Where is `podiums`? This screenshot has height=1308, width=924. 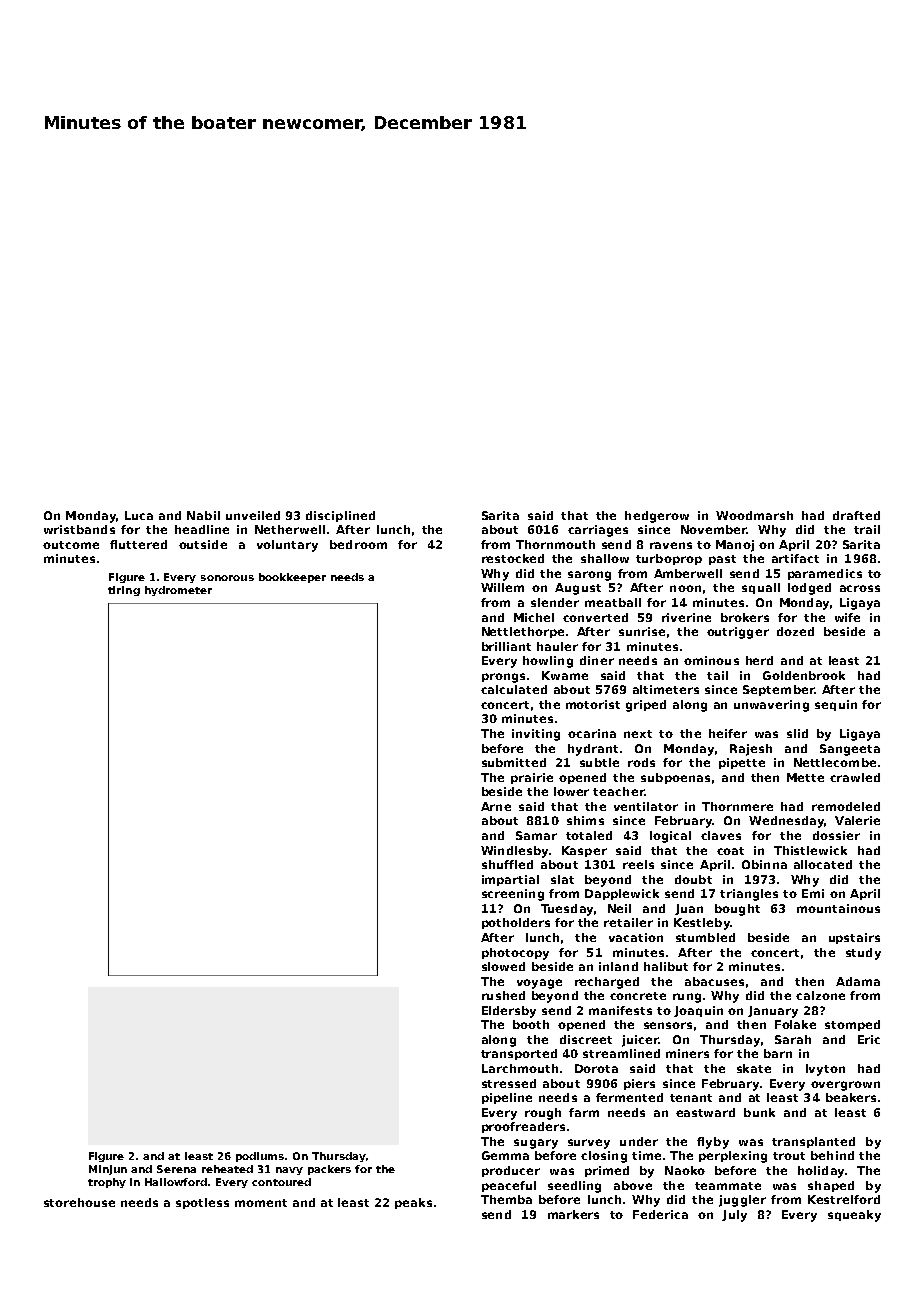
podiums is located at coordinates (260, 1157).
